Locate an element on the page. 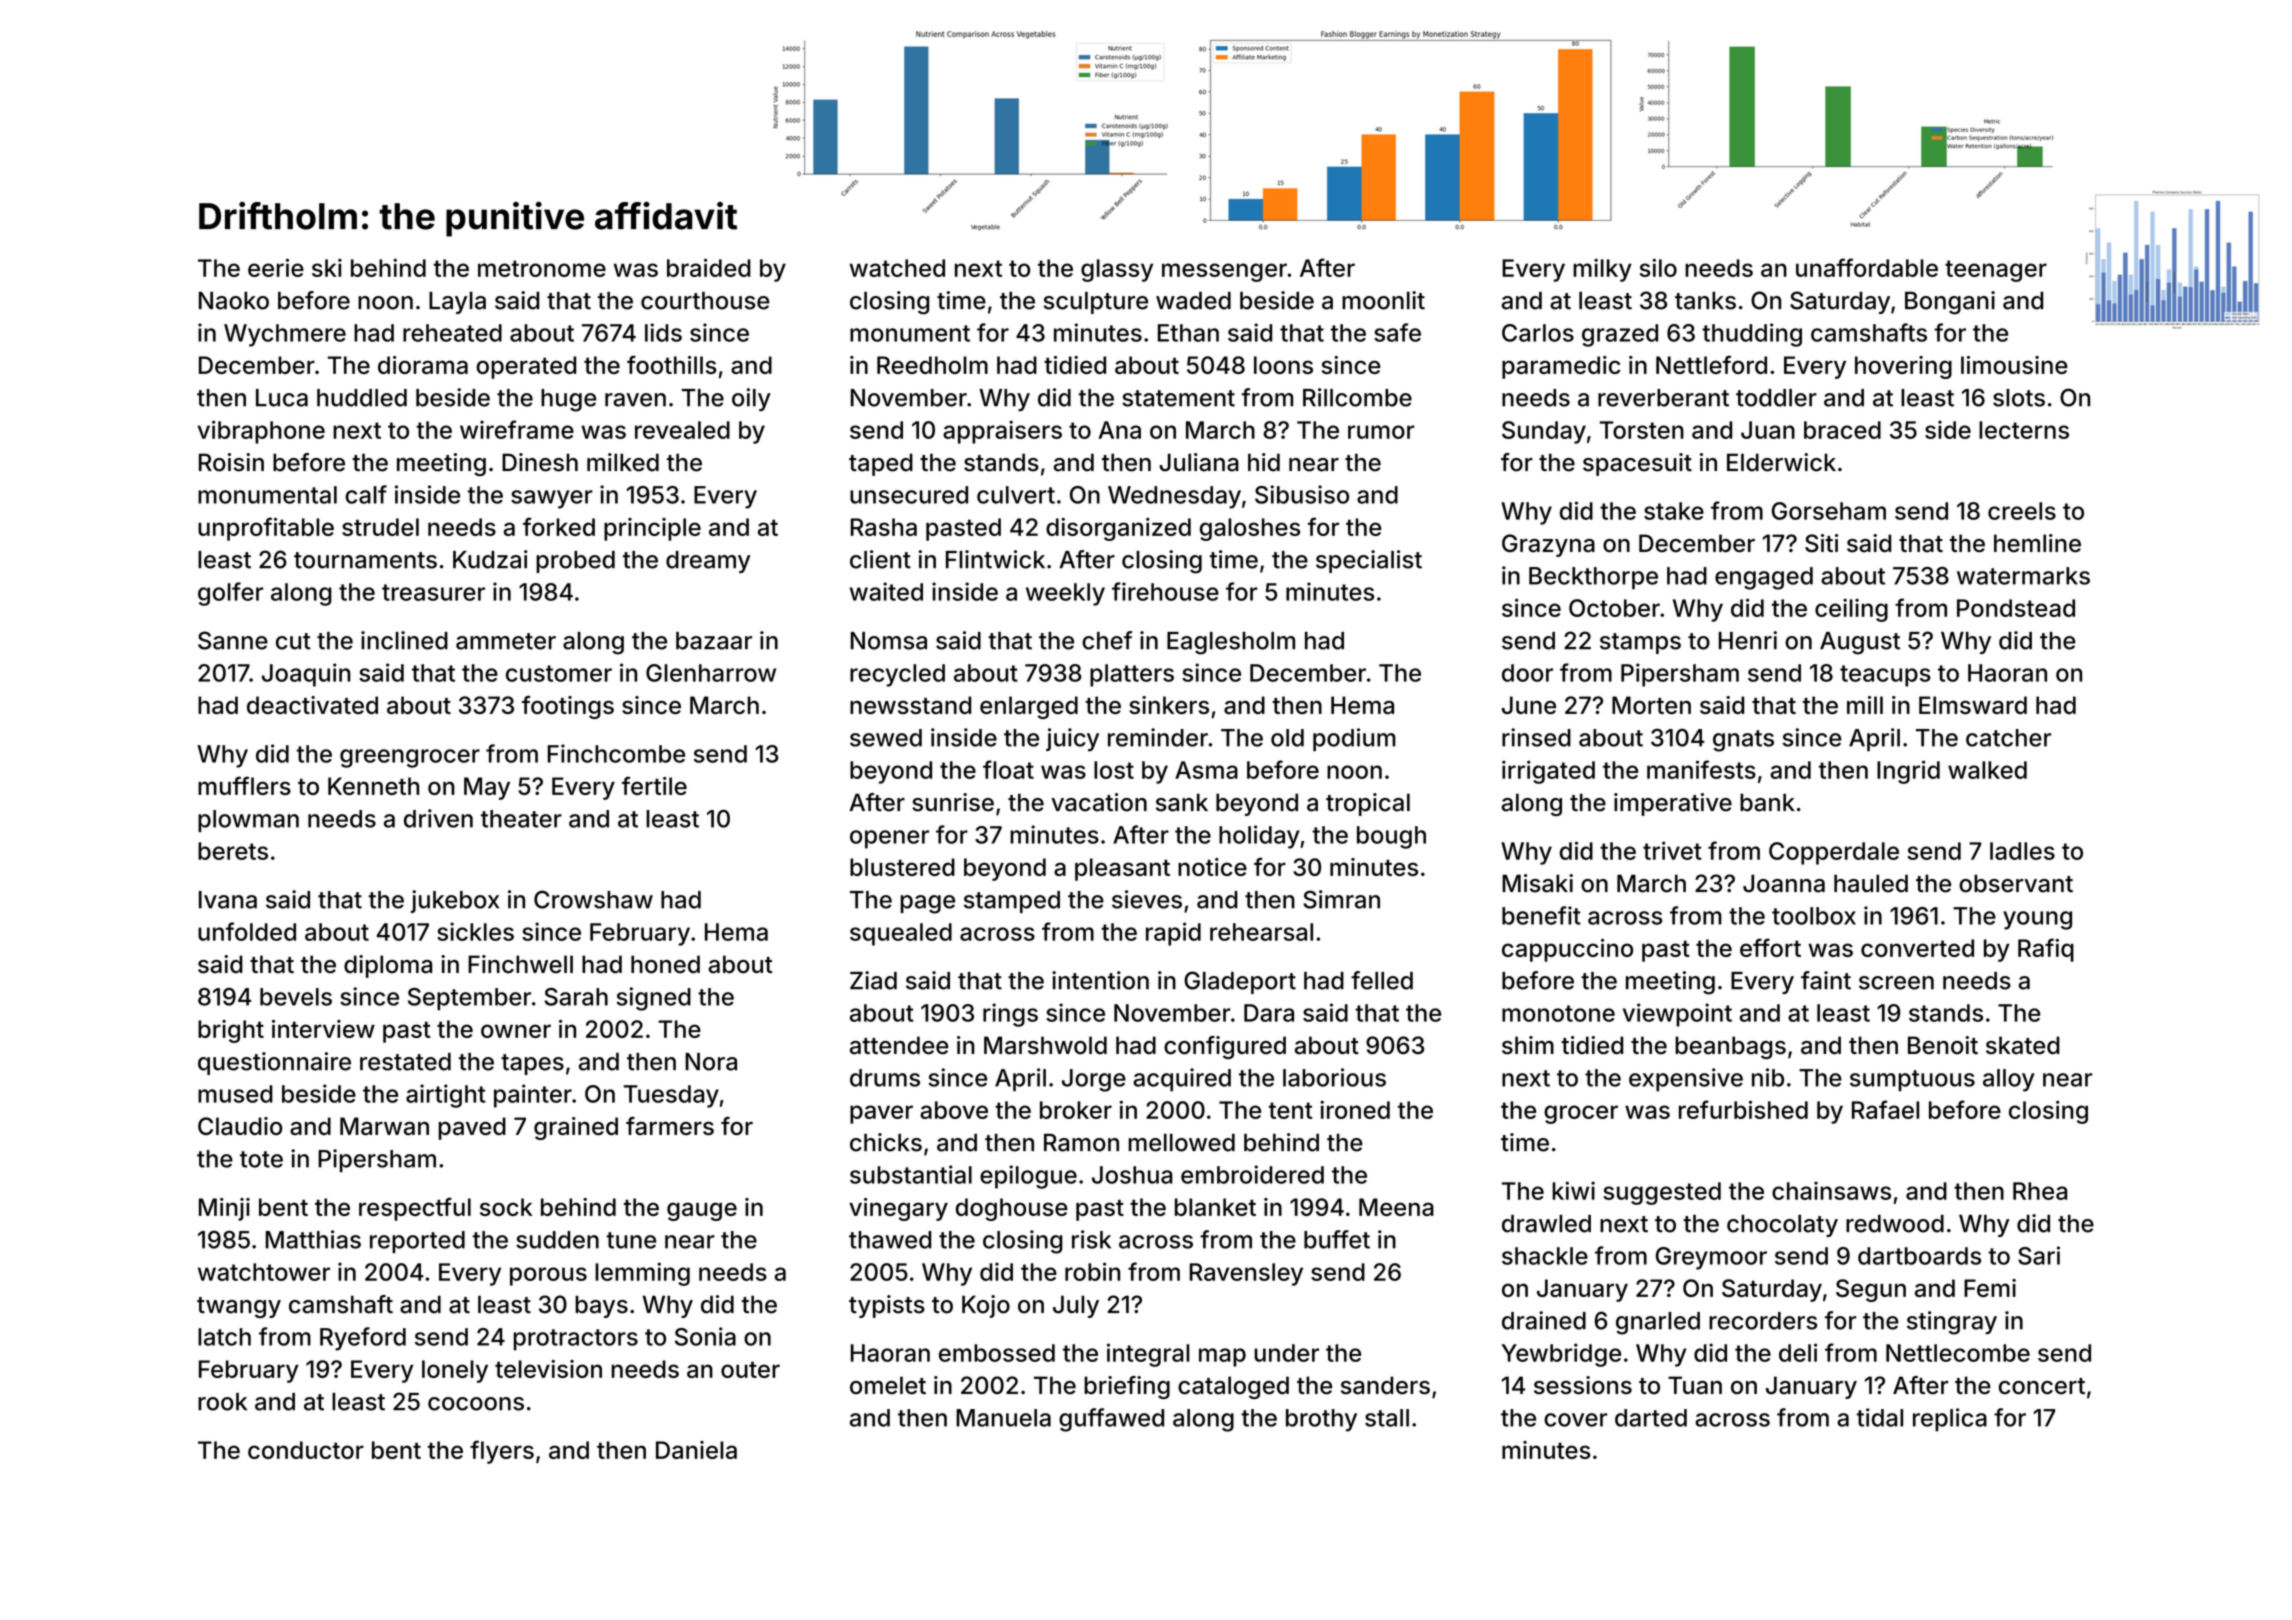 This page has width=2292, height=1620. metronome is located at coordinates (542, 268).
